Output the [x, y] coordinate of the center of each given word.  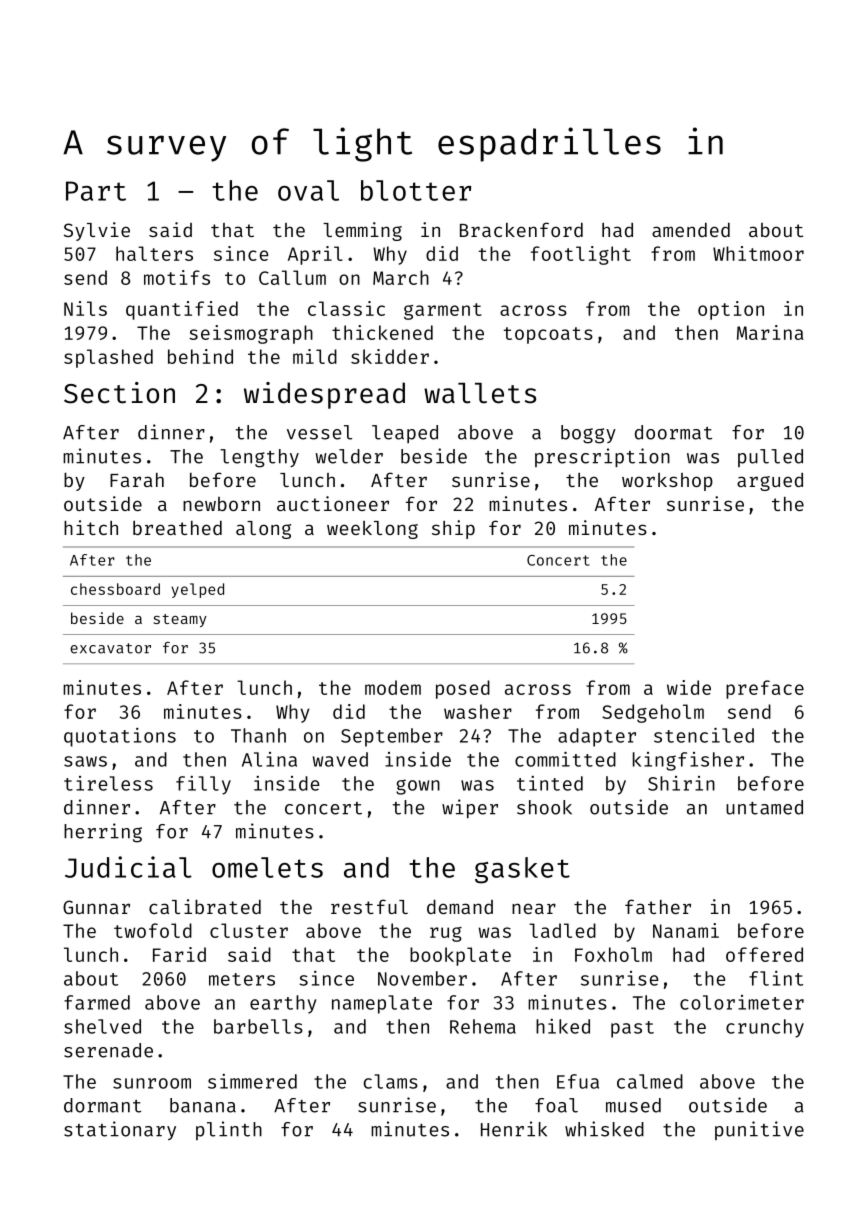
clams [390, 1081]
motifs [177, 277]
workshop [667, 482]
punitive [759, 1130]
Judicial [128, 867]
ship [453, 529]
